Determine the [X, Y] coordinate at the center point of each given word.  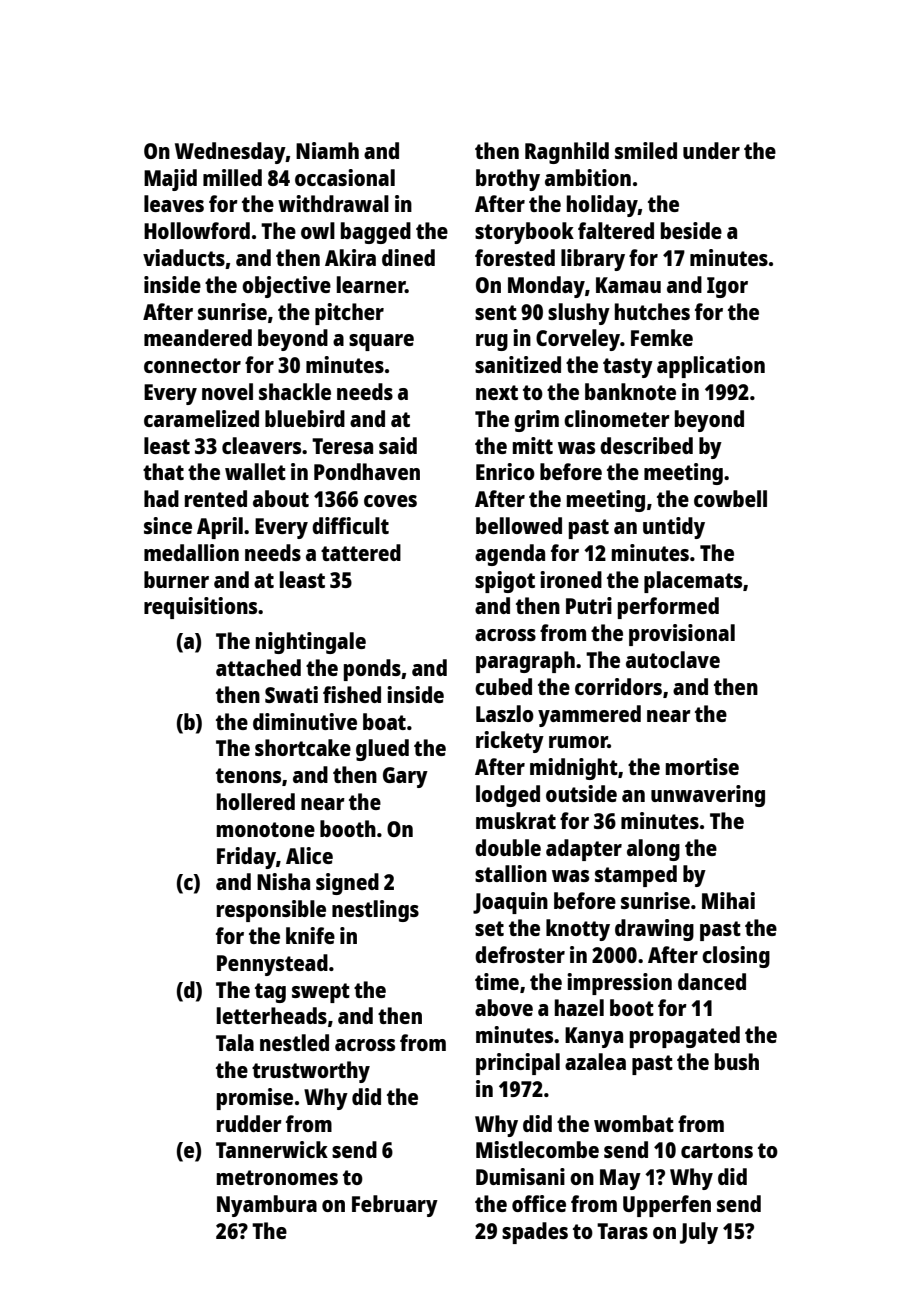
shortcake [303, 747]
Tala [235, 1042]
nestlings [375, 911]
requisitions [200, 608]
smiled [646, 150]
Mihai [728, 900]
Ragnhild [567, 153]
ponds [372, 670]
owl [318, 230]
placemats [693, 582]
